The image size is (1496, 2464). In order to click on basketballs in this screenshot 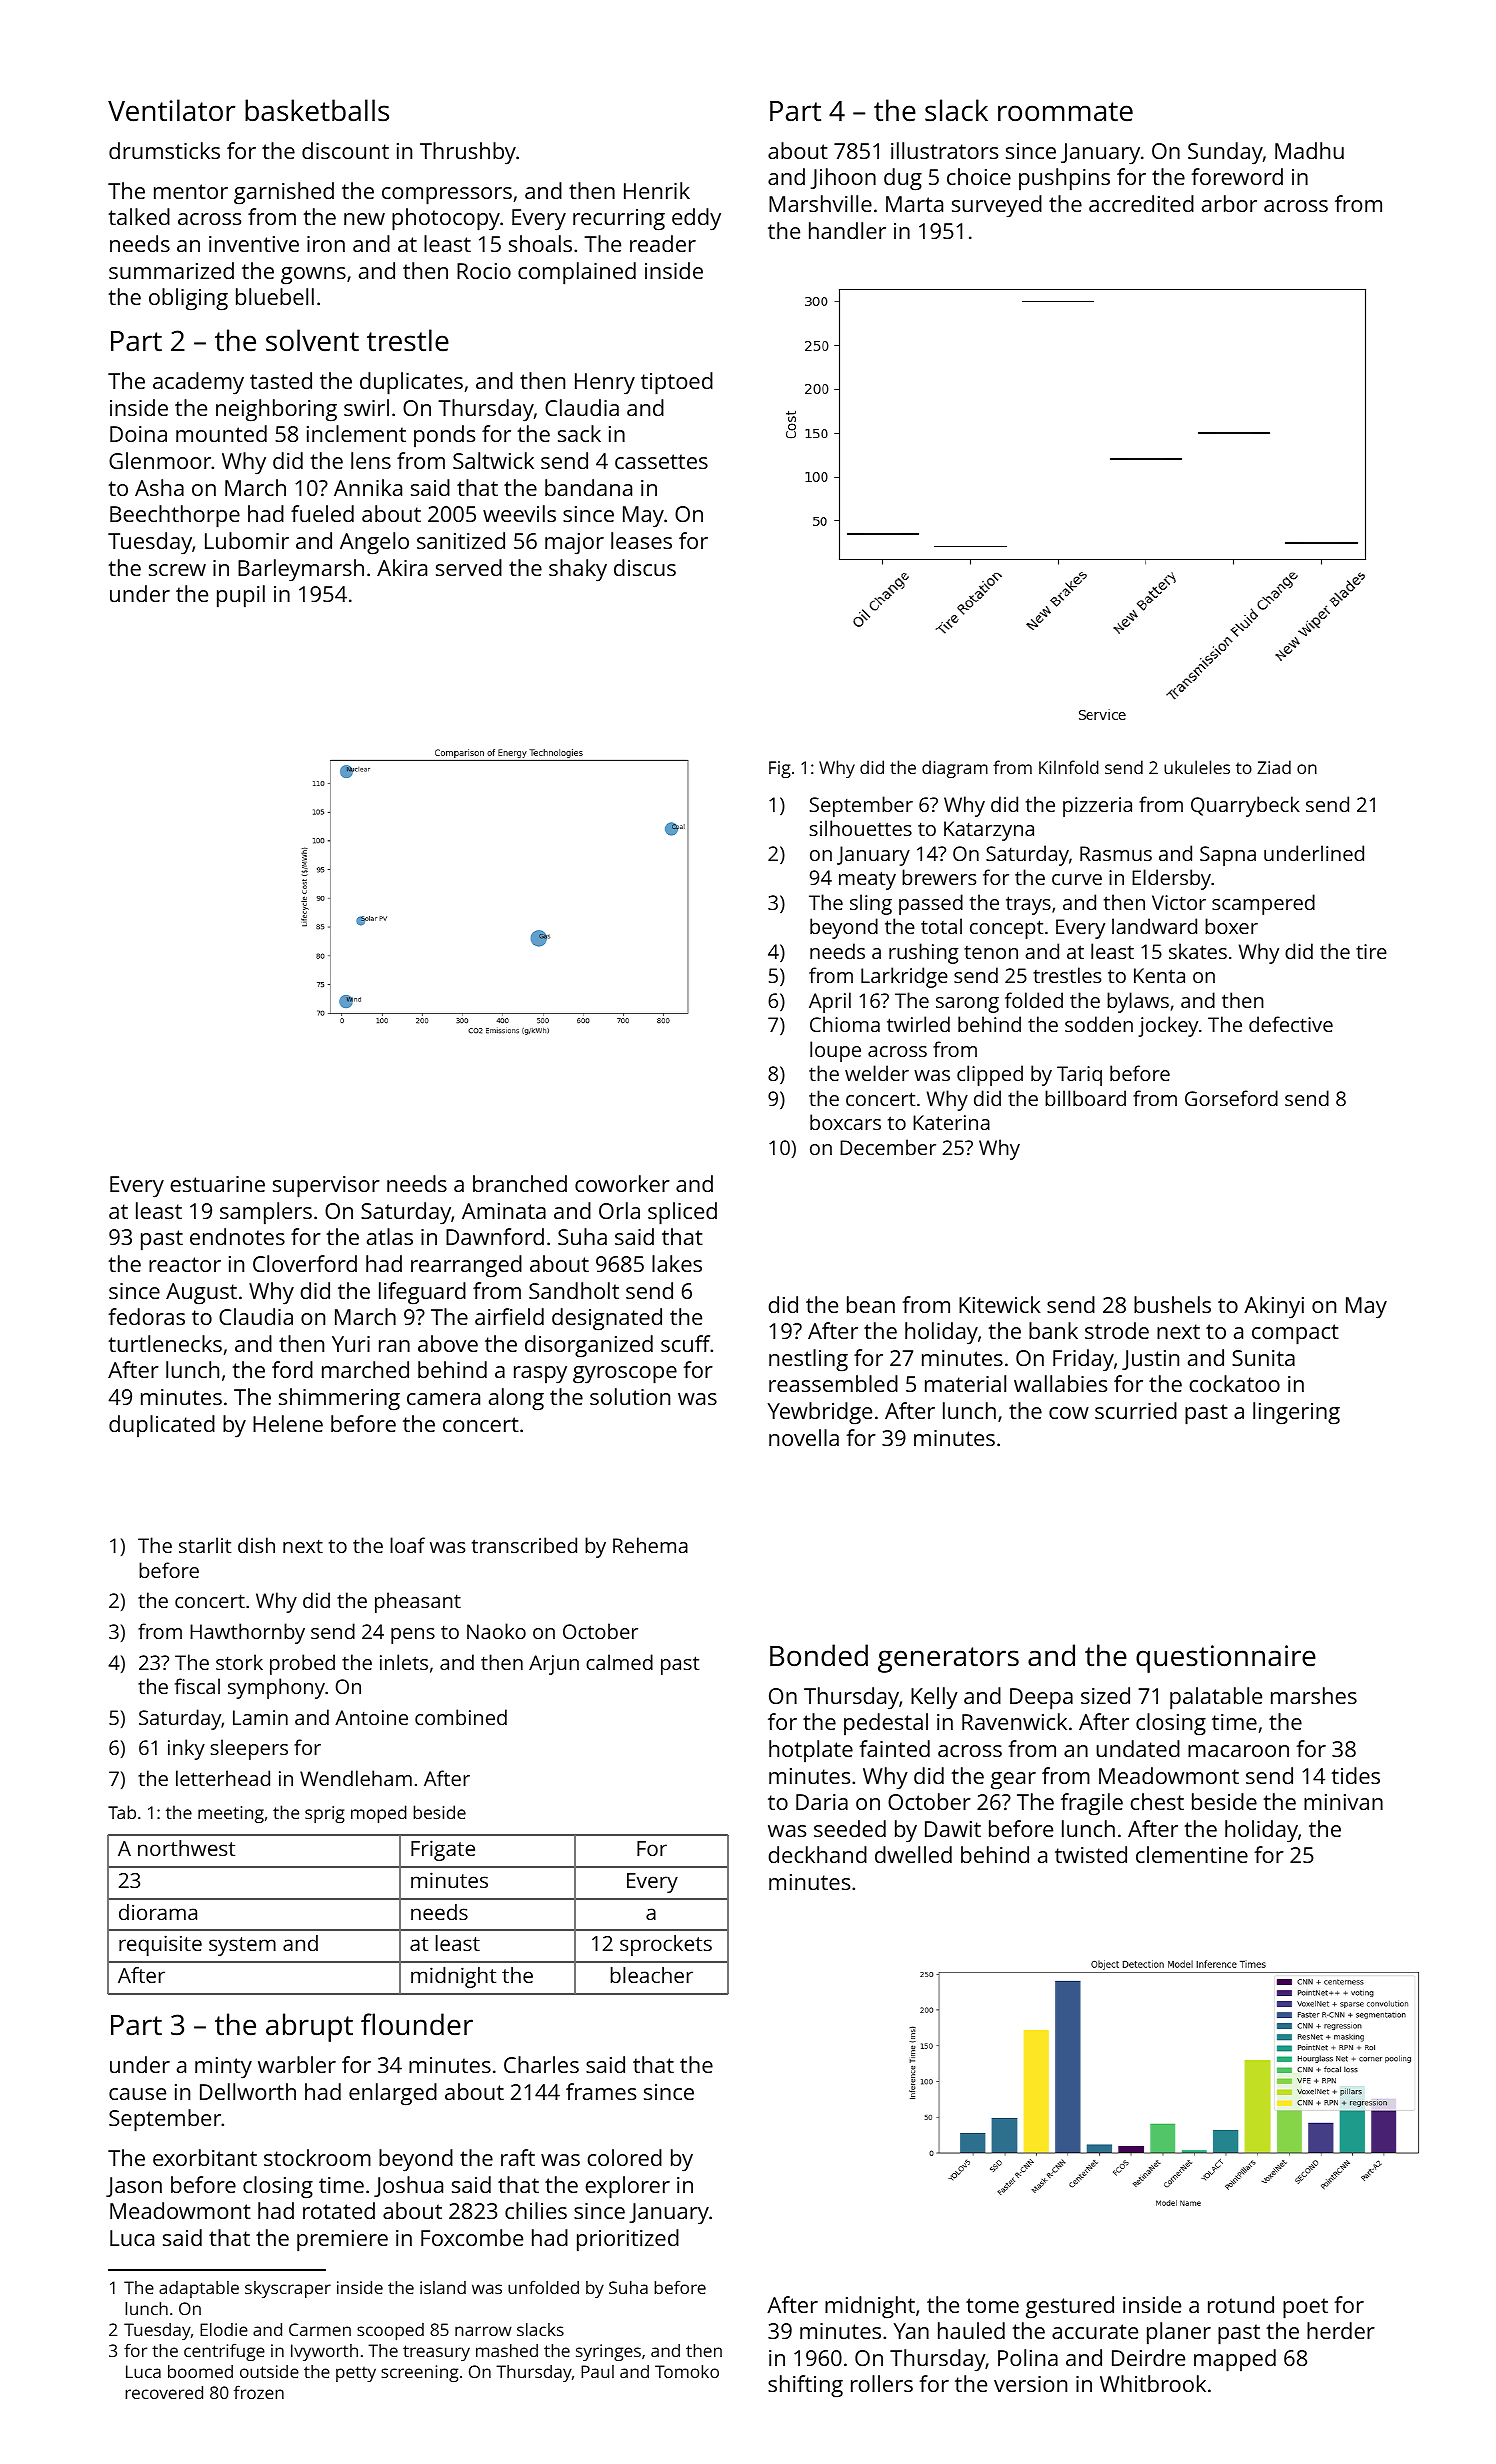, I will do `click(317, 110)`.
